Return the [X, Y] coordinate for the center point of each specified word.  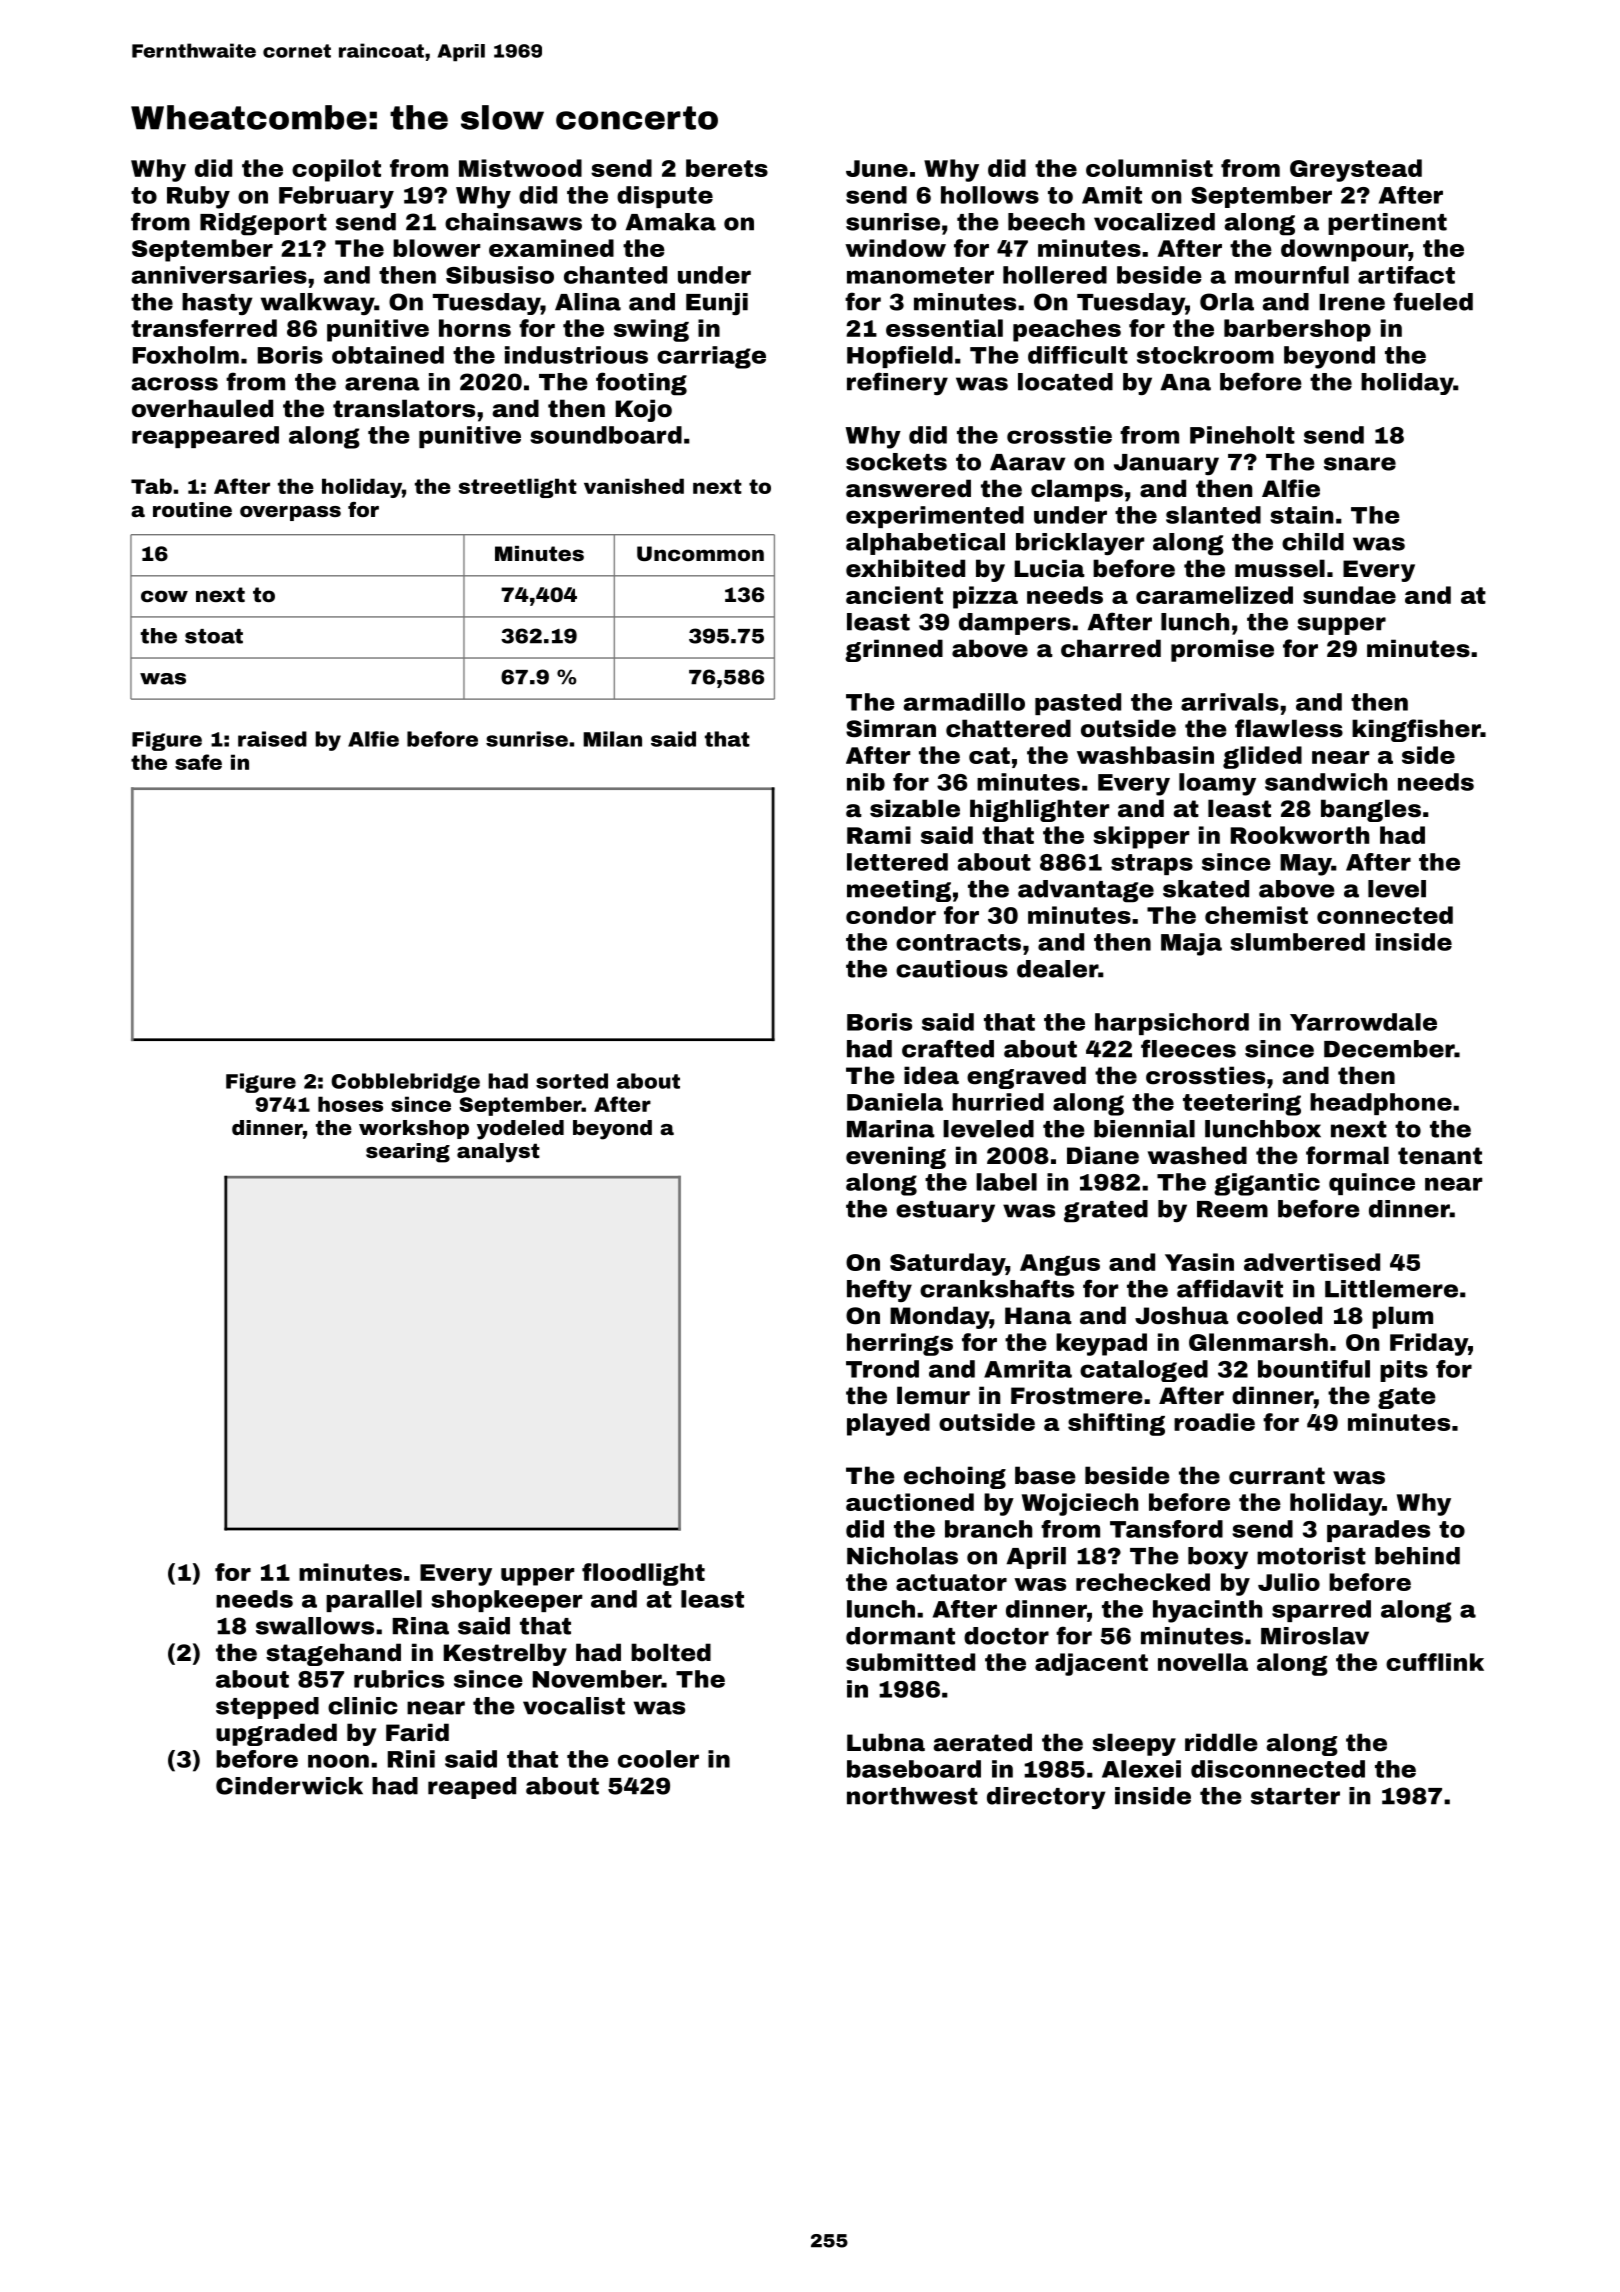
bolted [671, 1652]
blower [436, 248]
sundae [1349, 595]
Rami [879, 835]
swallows [315, 1626]
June [877, 168]
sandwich [1326, 782]
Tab [151, 486]
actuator [951, 1582]
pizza [985, 597]
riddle [1221, 1742]
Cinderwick [289, 1786]
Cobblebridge [405, 1083]
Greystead [1356, 170]
